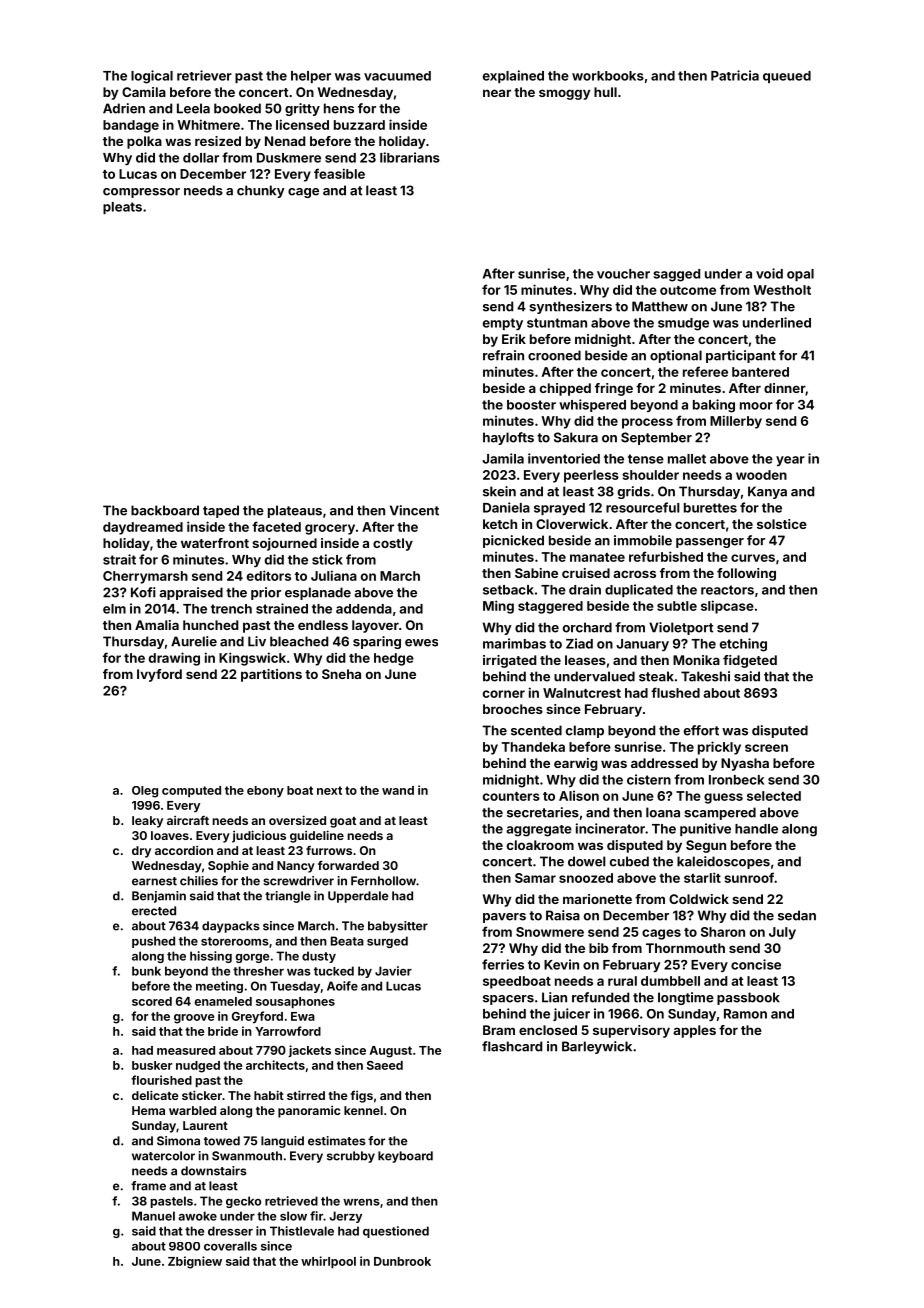 The image size is (924, 1308). I want to click on near, so click(497, 93).
